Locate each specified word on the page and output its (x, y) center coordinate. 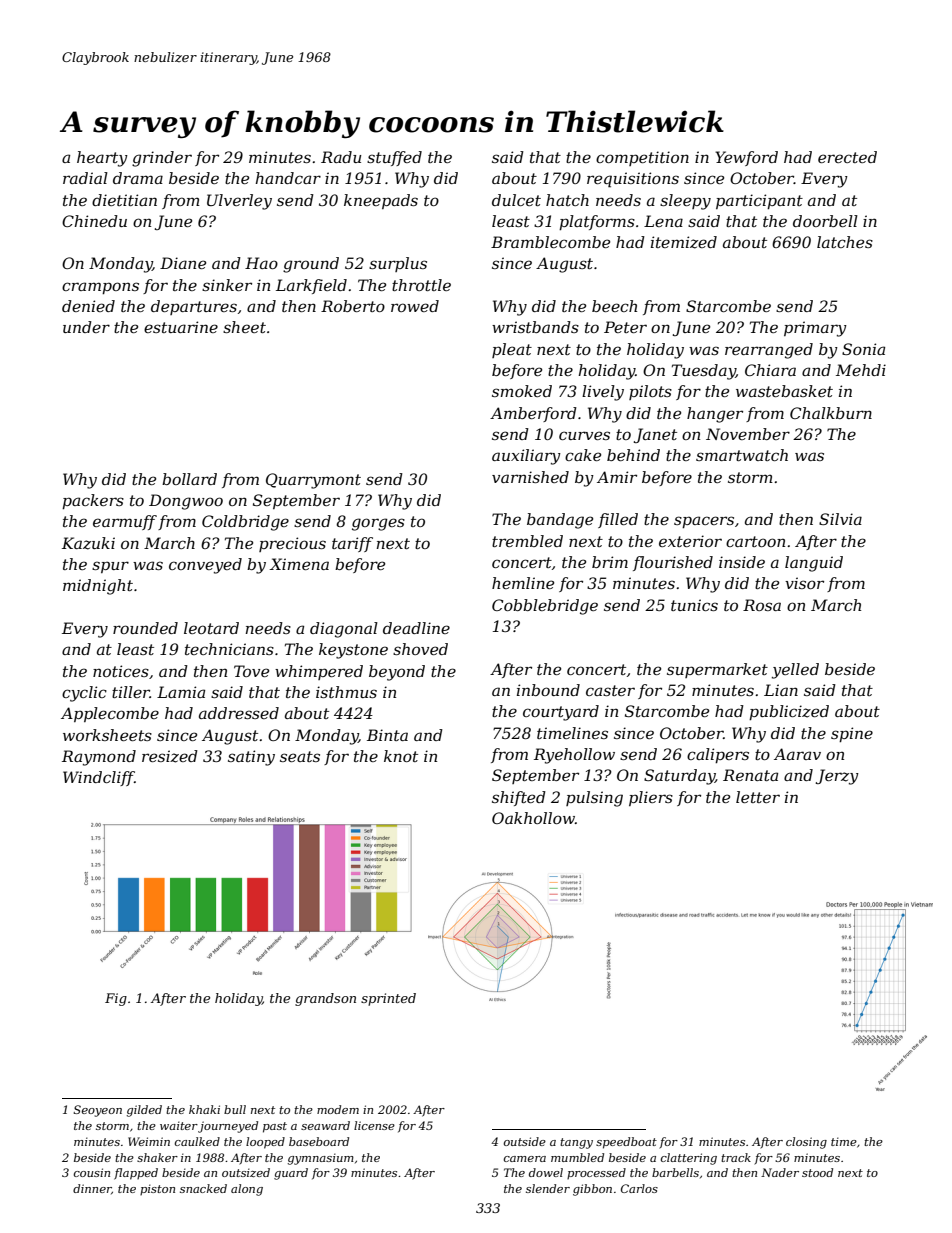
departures (194, 307)
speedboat (626, 1143)
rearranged (769, 351)
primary (815, 329)
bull (235, 1109)
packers (93, 501)
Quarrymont (313, 481)
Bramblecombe (550, 242)
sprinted (388, 999)
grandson (325, 999)
